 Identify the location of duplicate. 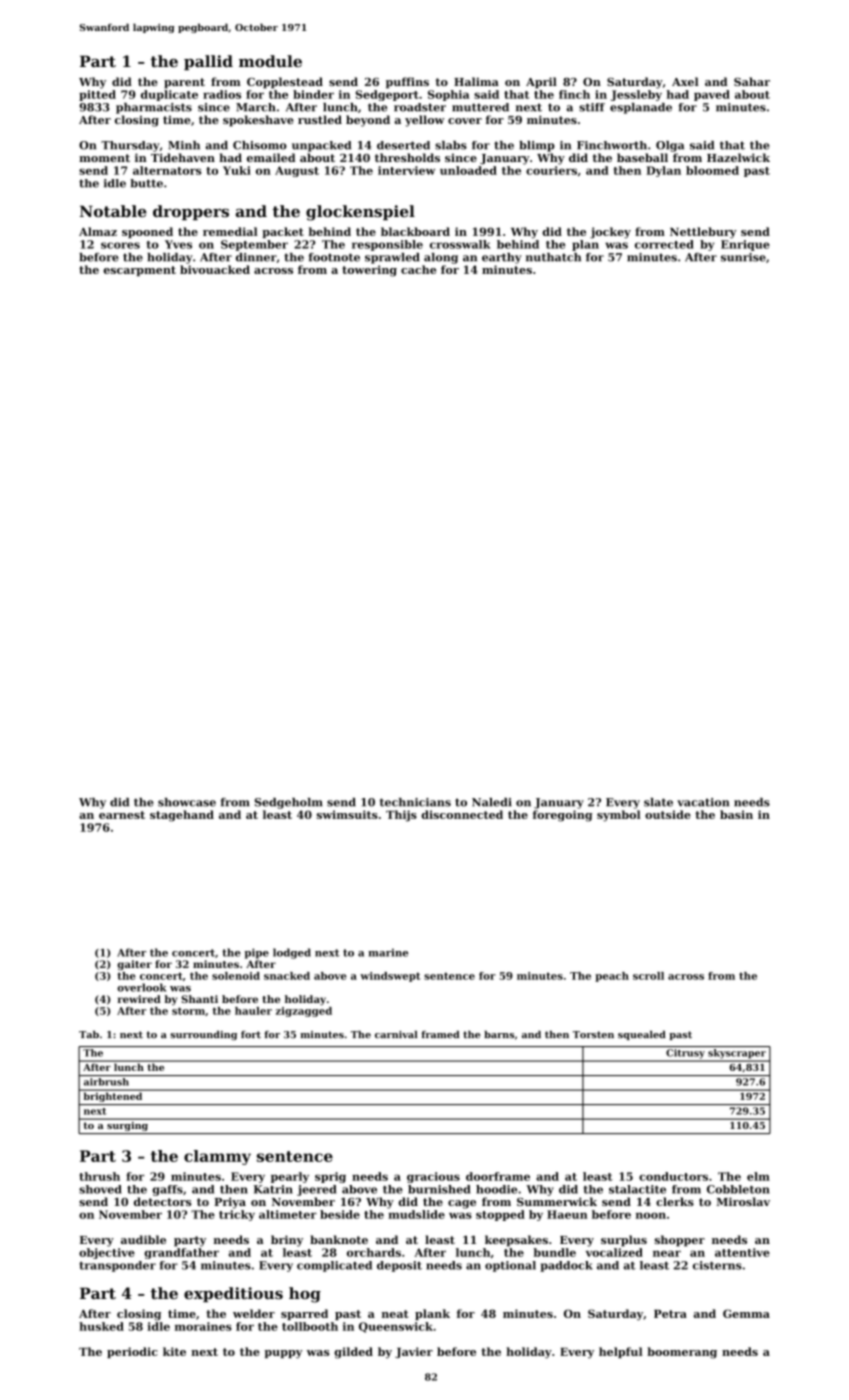
(169, 95).
